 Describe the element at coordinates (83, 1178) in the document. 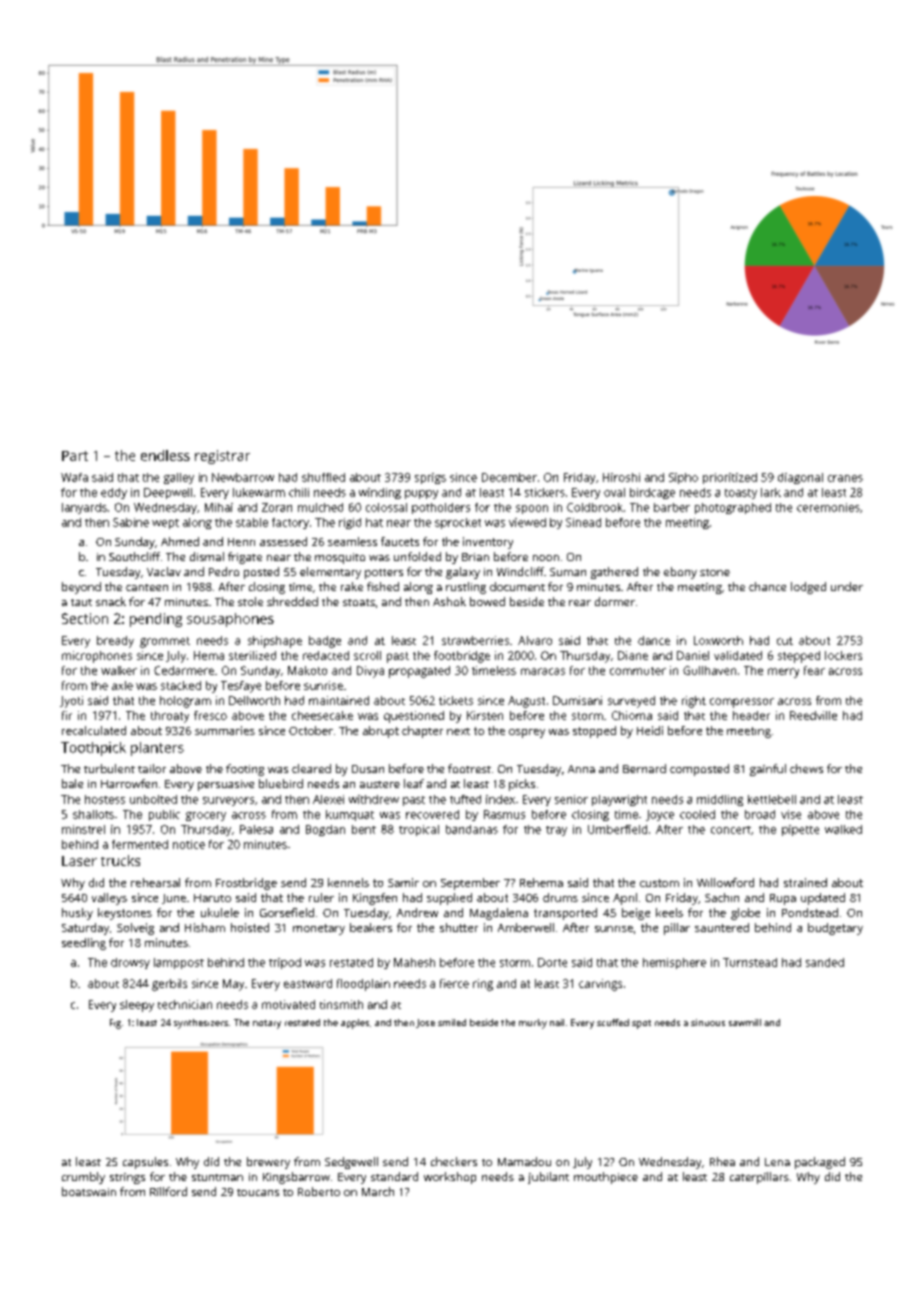

I see `crumbly` at that location.
